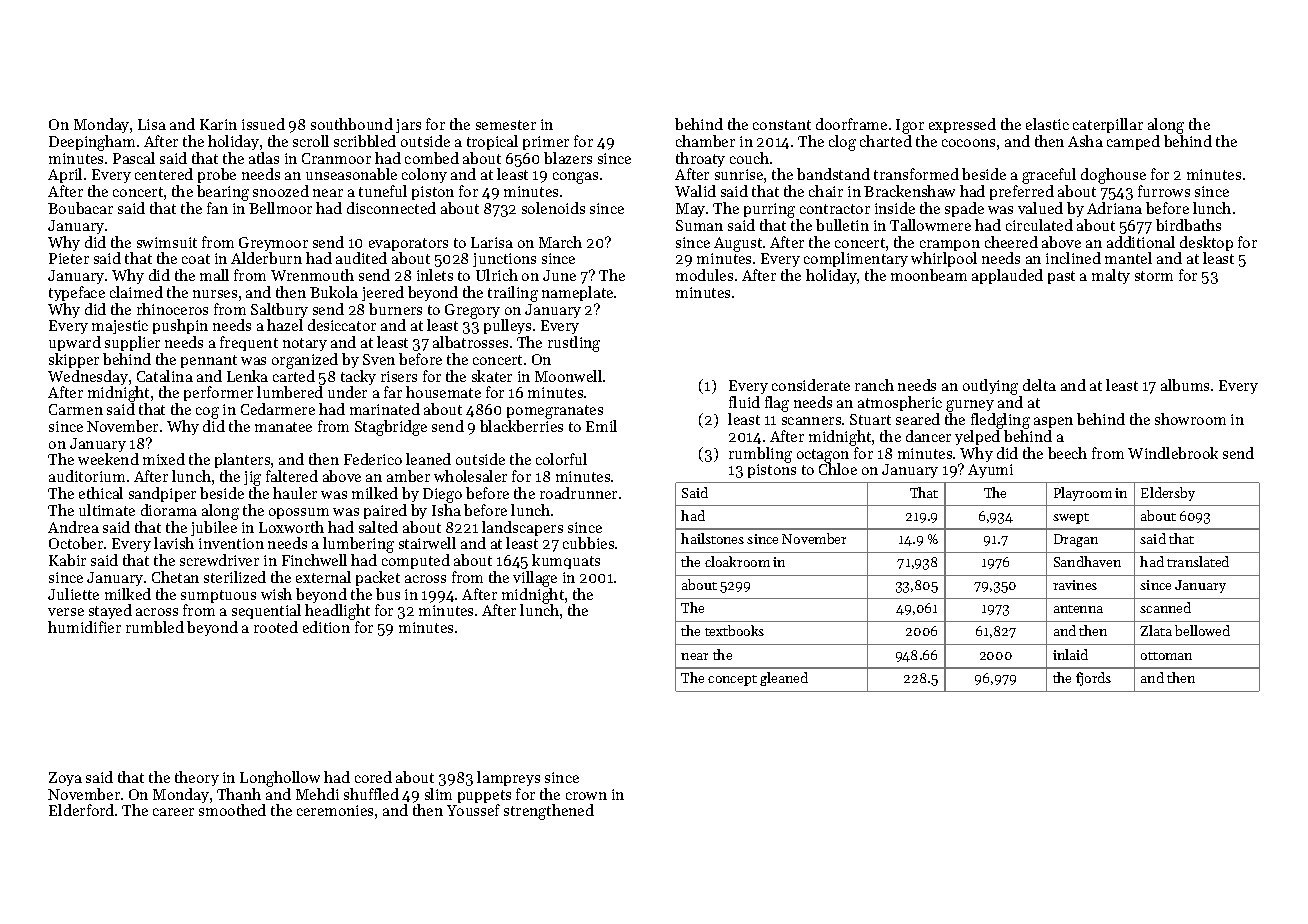  What do you see at coordinates (167, 242) in the screenshot?
I see `swimsuit` at bounding box center [167, 242].
